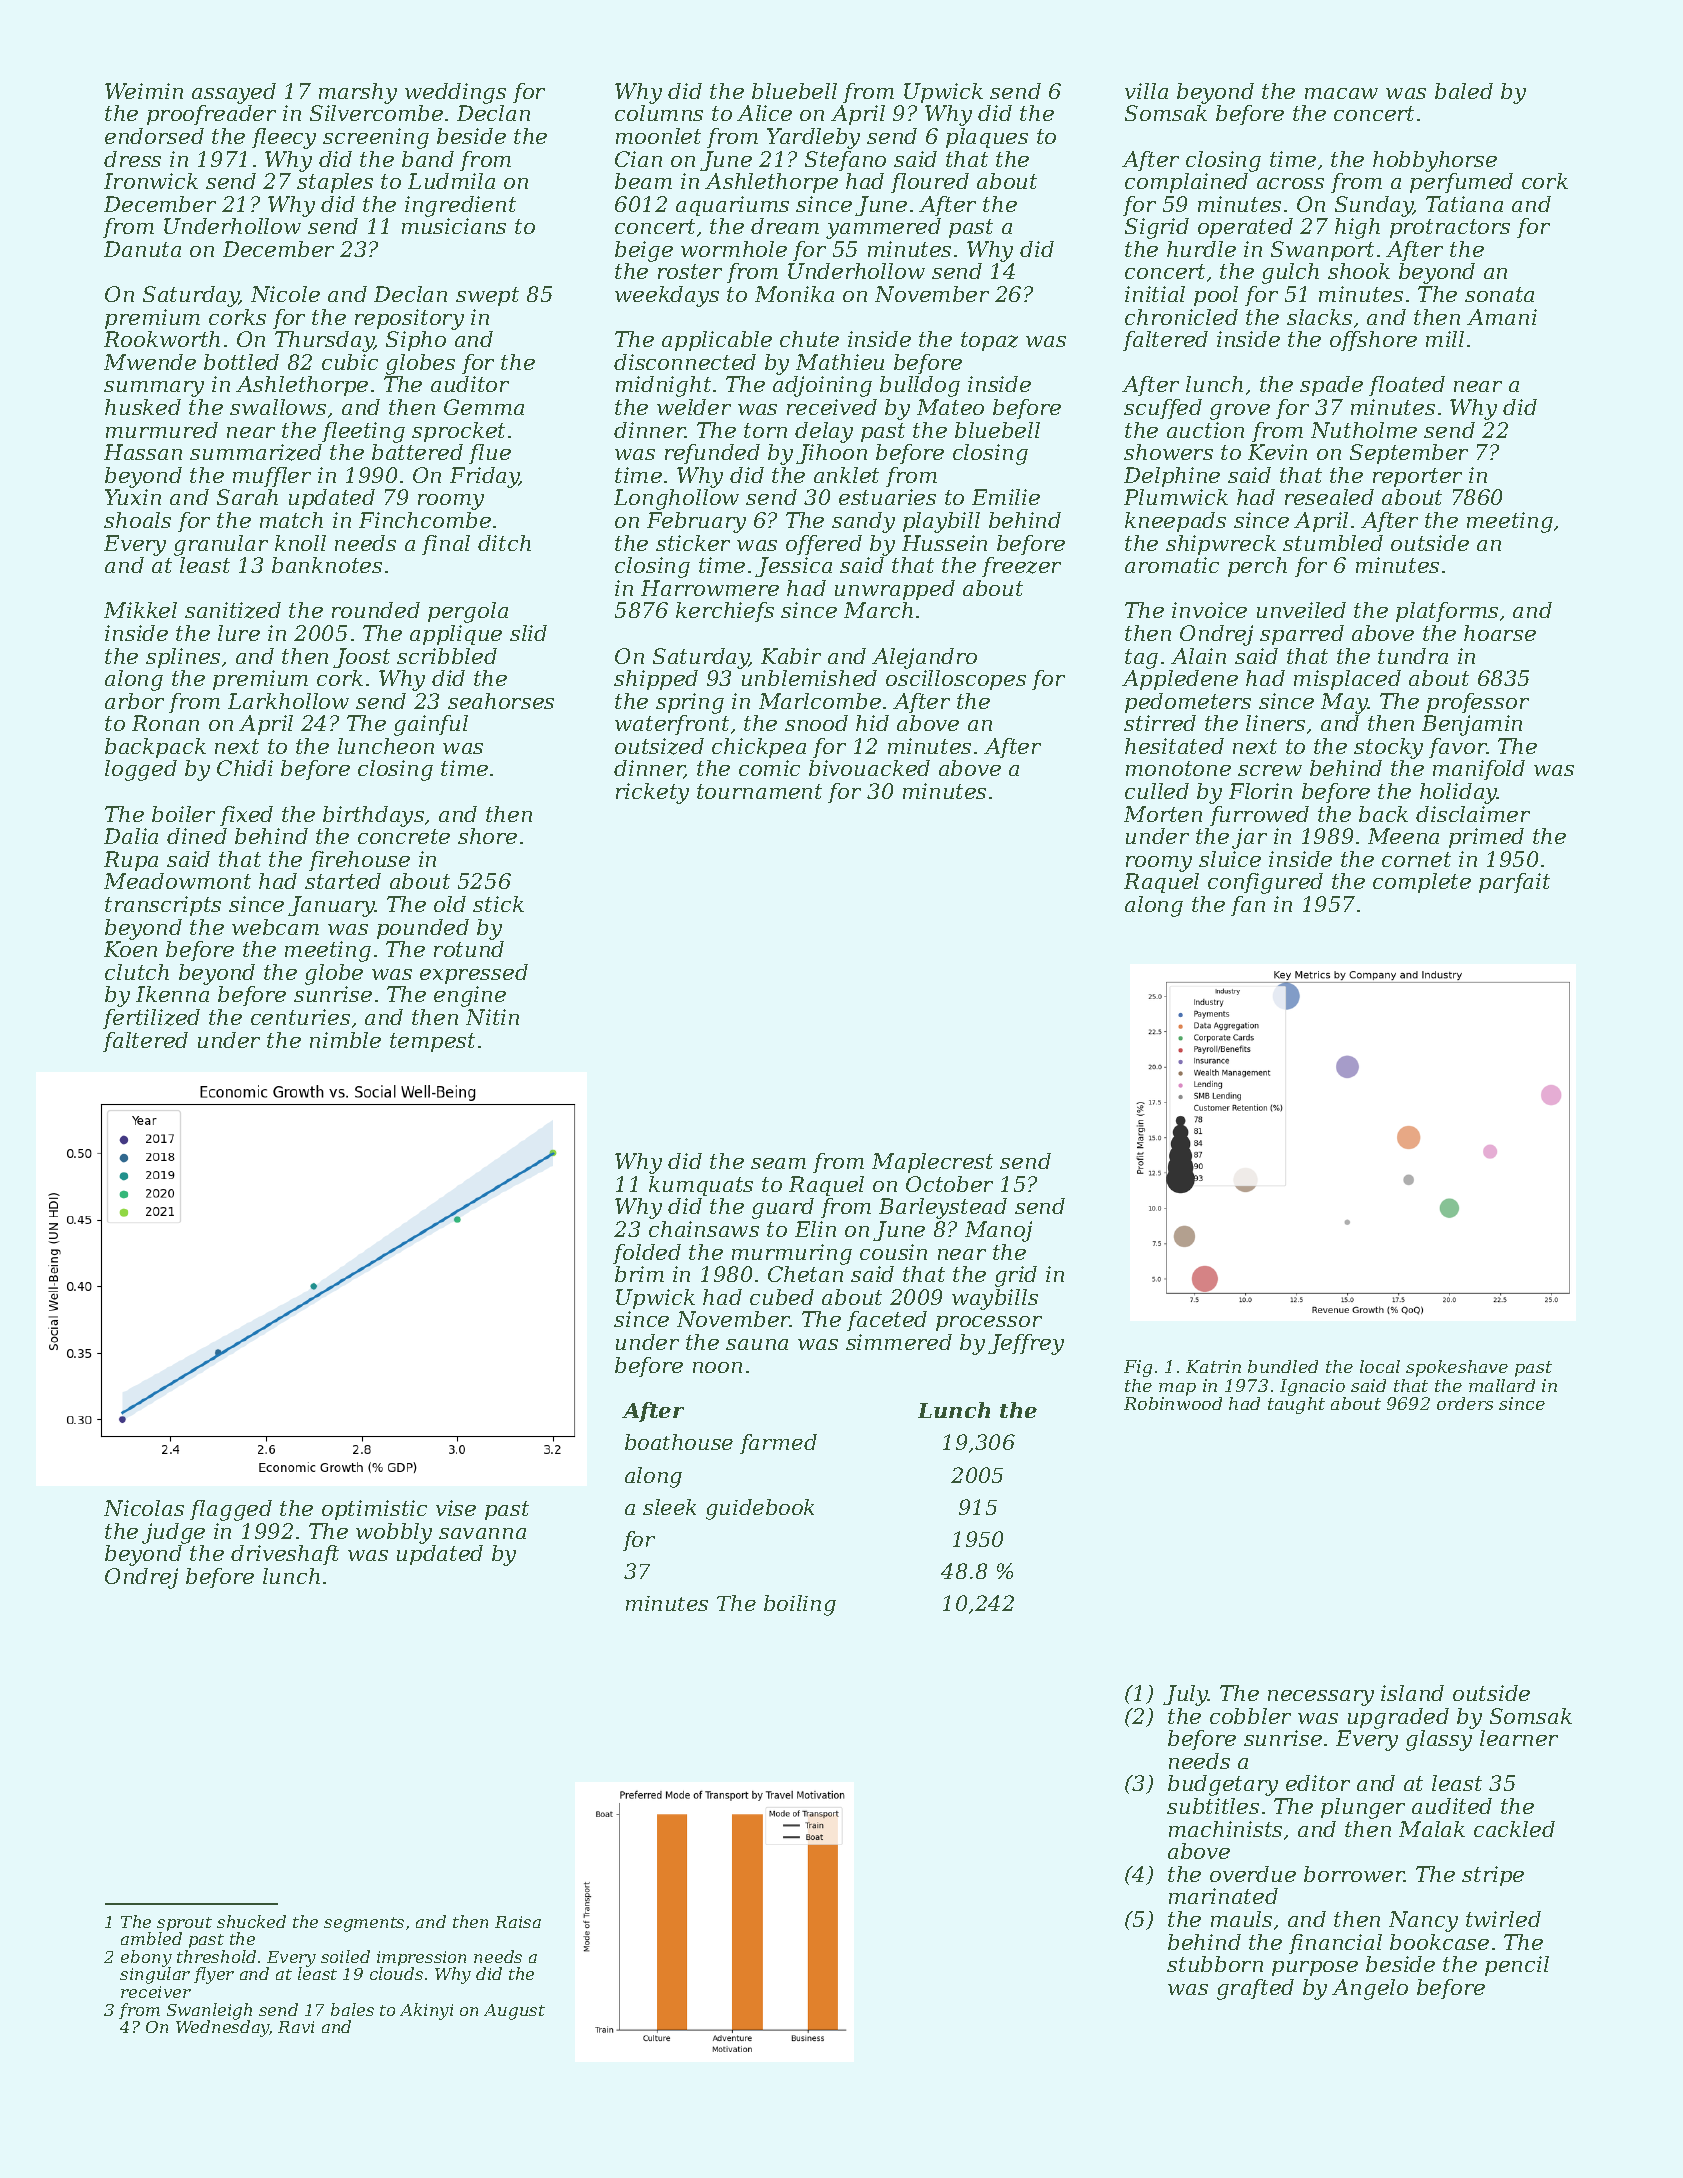 This page has height=2178, width=1683. I want to click on mallard, so click(1502, 1385).
